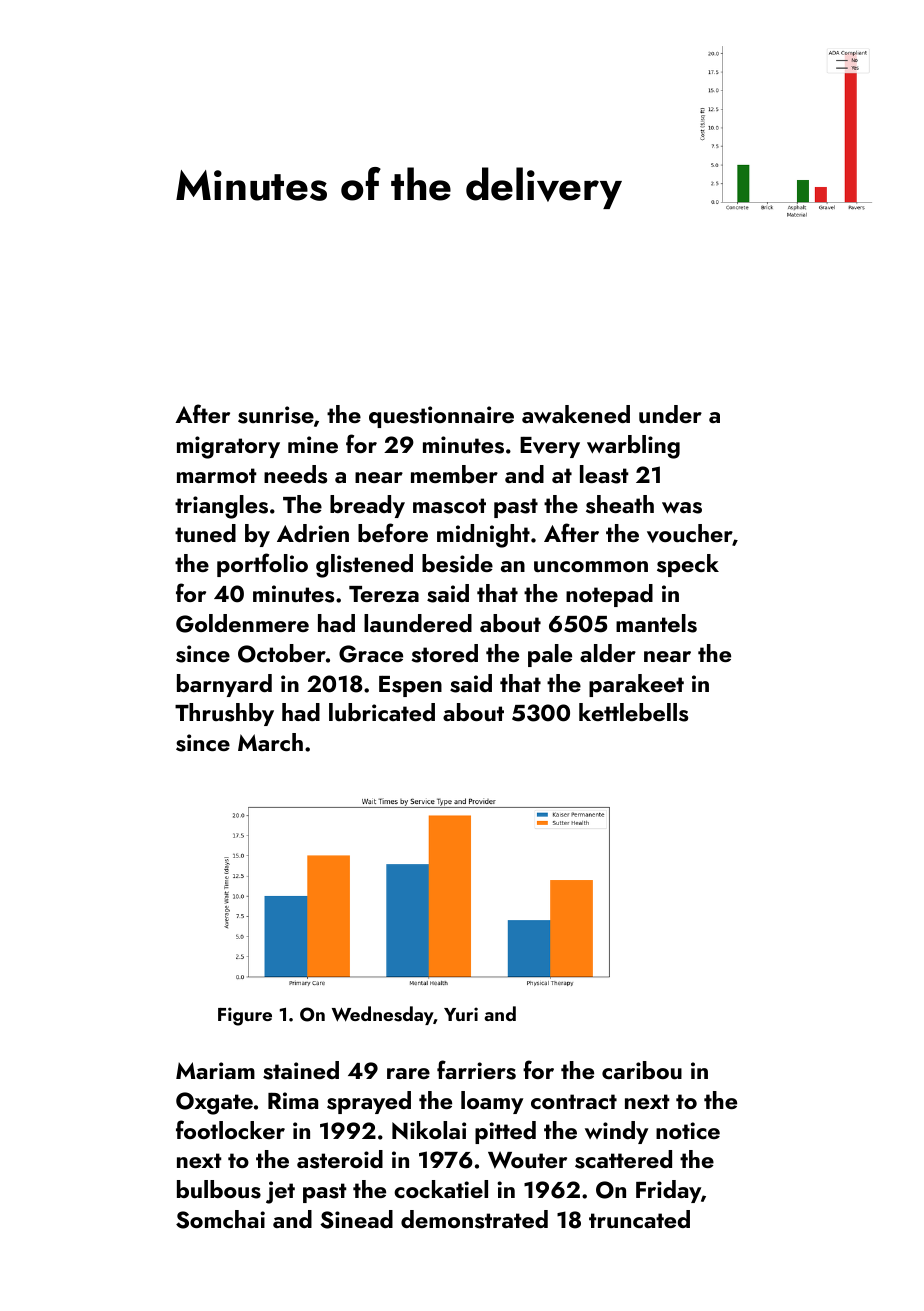  Describe the element at coordinates (224, 714) in the screenshot. I see `Thrushby` at that location.
